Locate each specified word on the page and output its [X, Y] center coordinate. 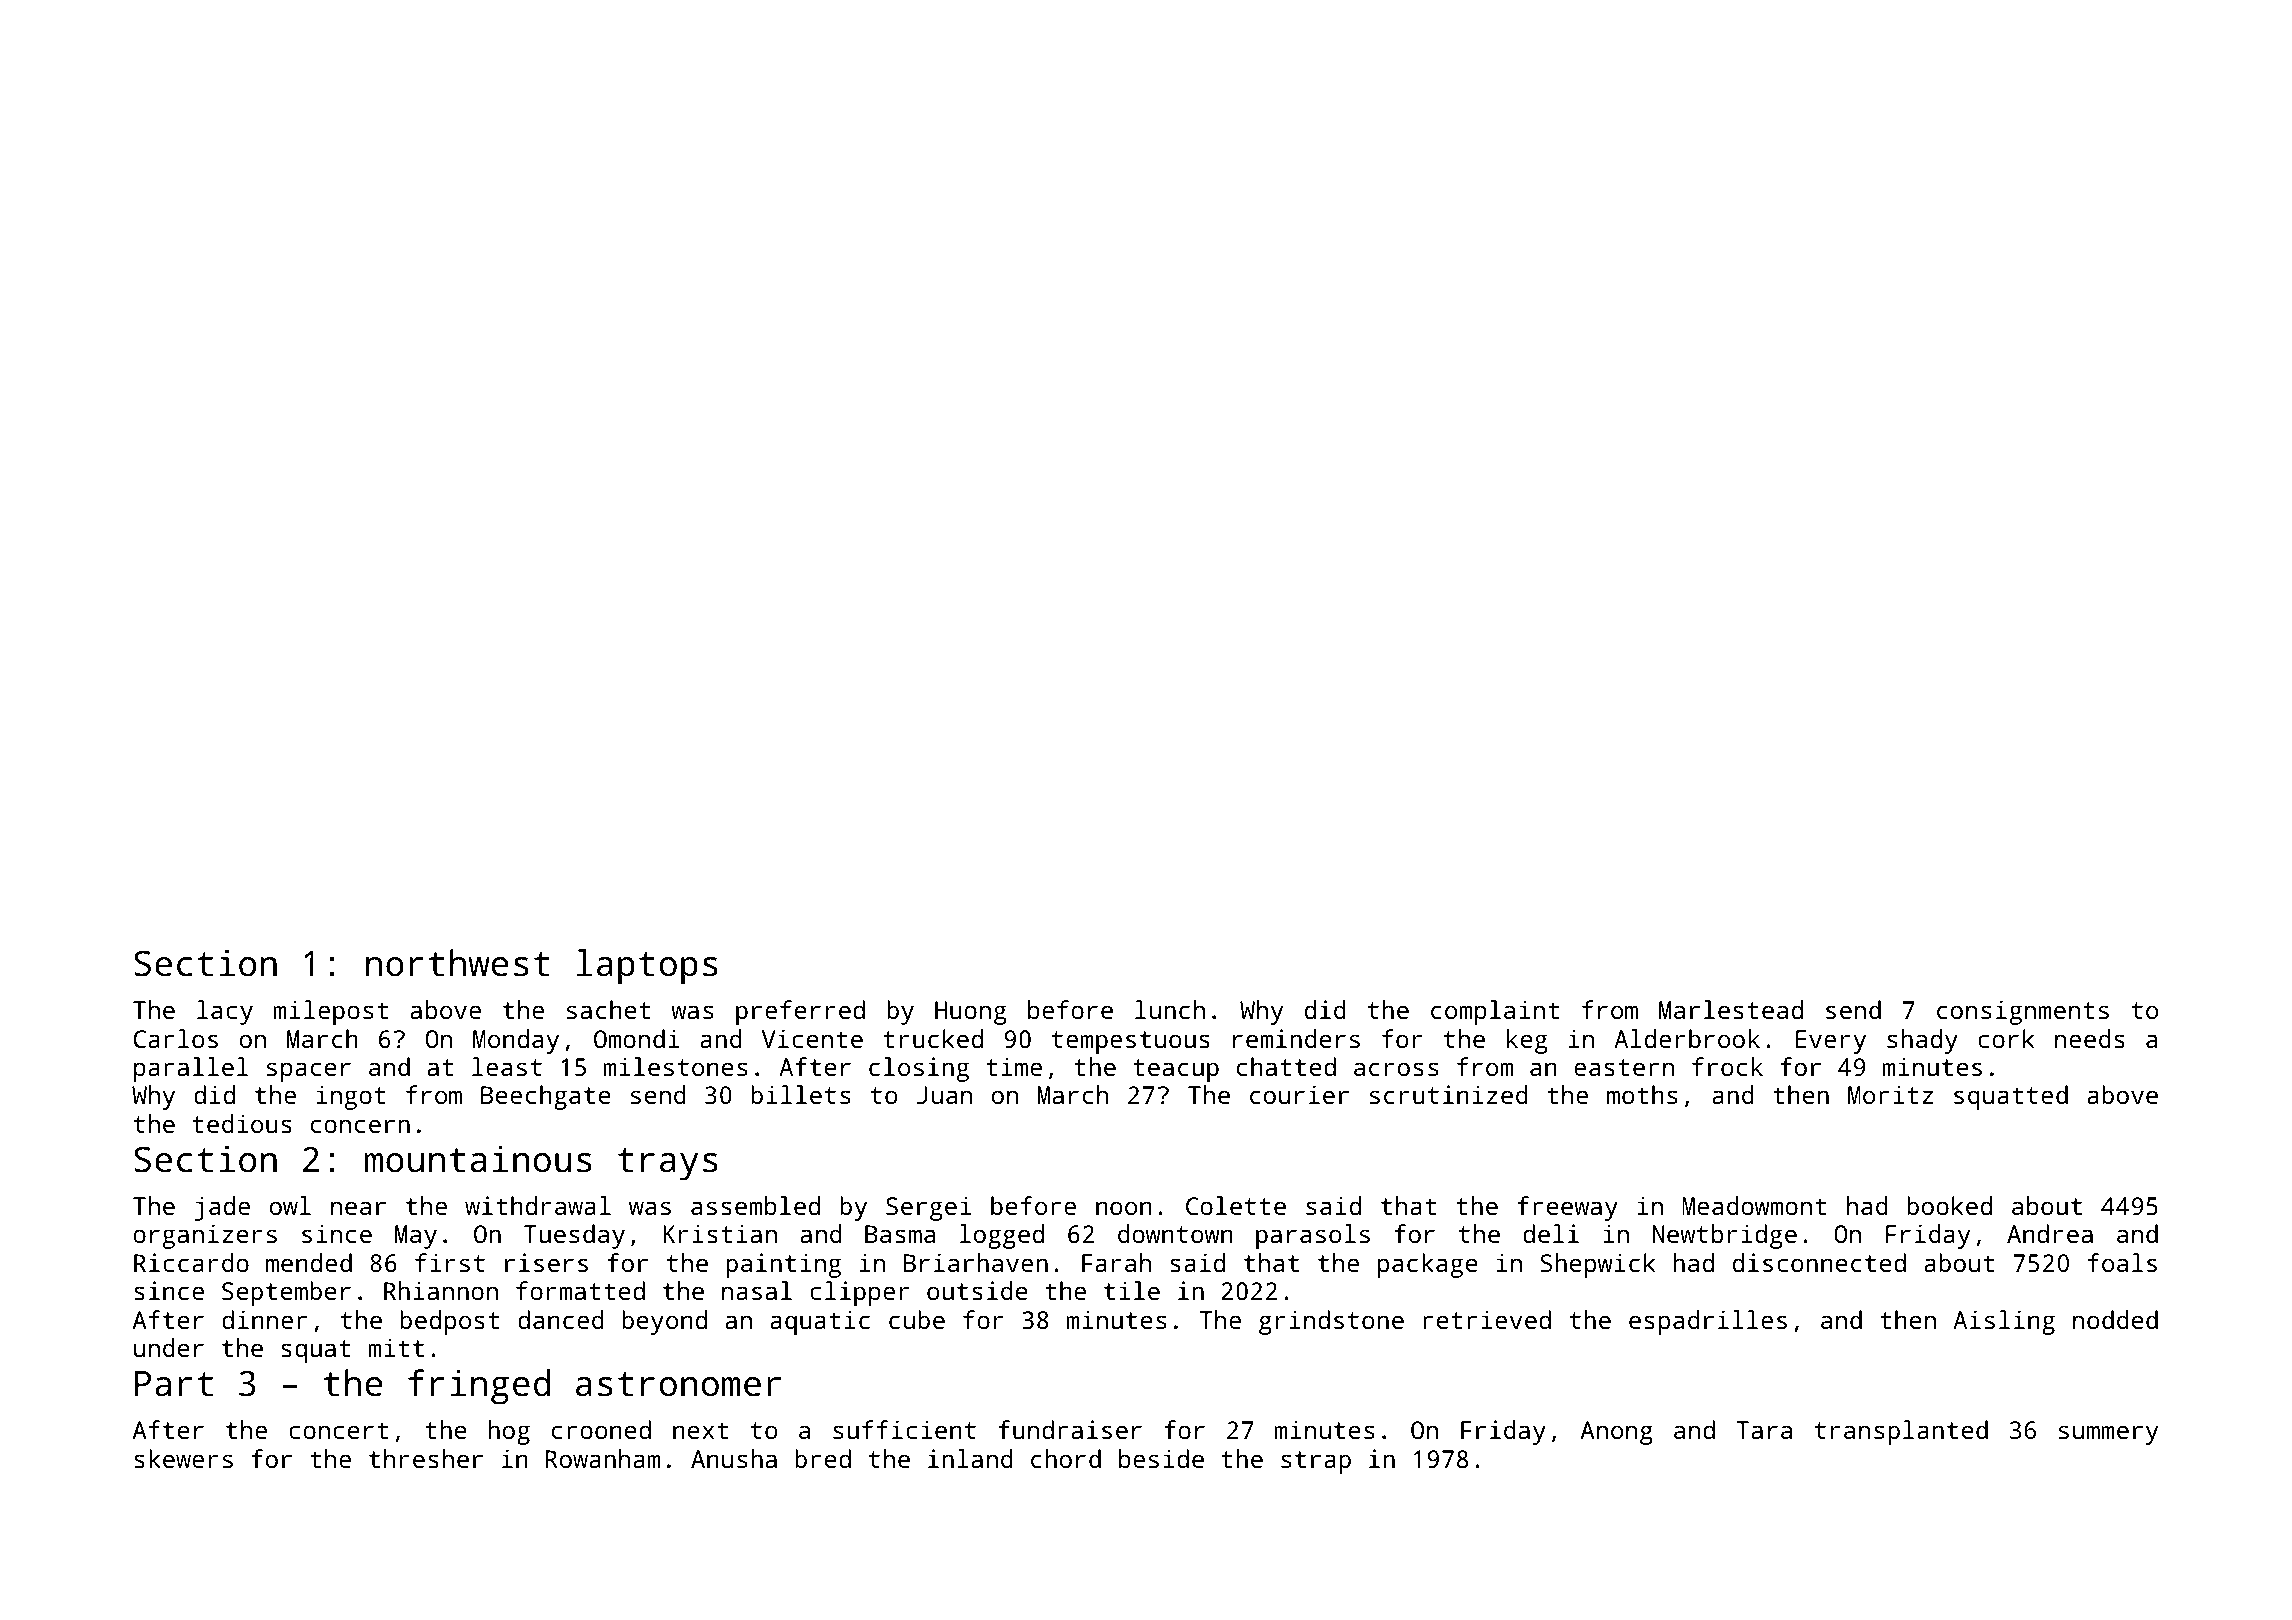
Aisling [2004, 1322]
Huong [970, 1013]
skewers [183, 1458]
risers [546, 1262]
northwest [458, 963]
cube [917, 1319]
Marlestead [1731, 1009]
